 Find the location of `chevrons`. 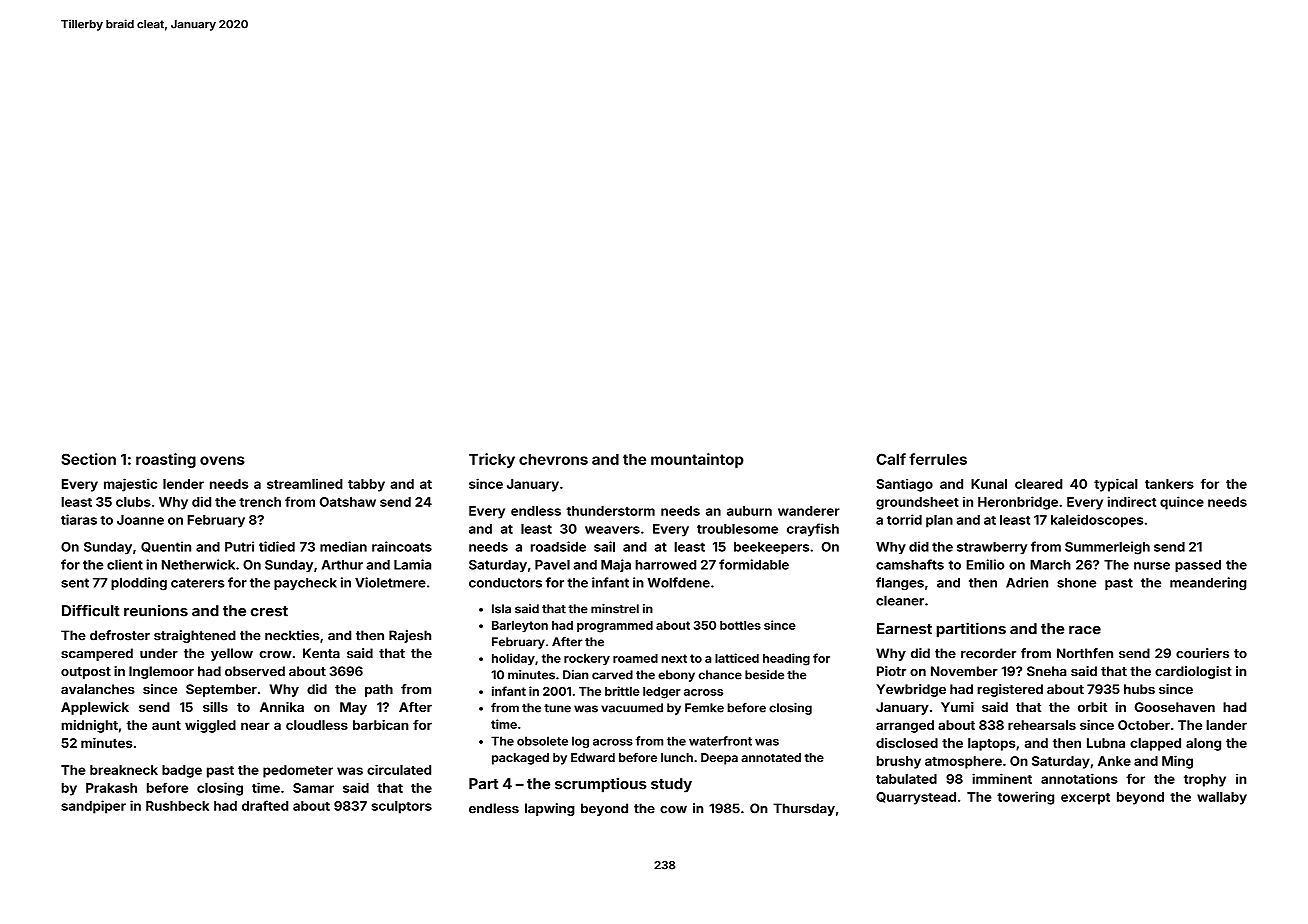

chevrons is located at coordinates (553, 459).
